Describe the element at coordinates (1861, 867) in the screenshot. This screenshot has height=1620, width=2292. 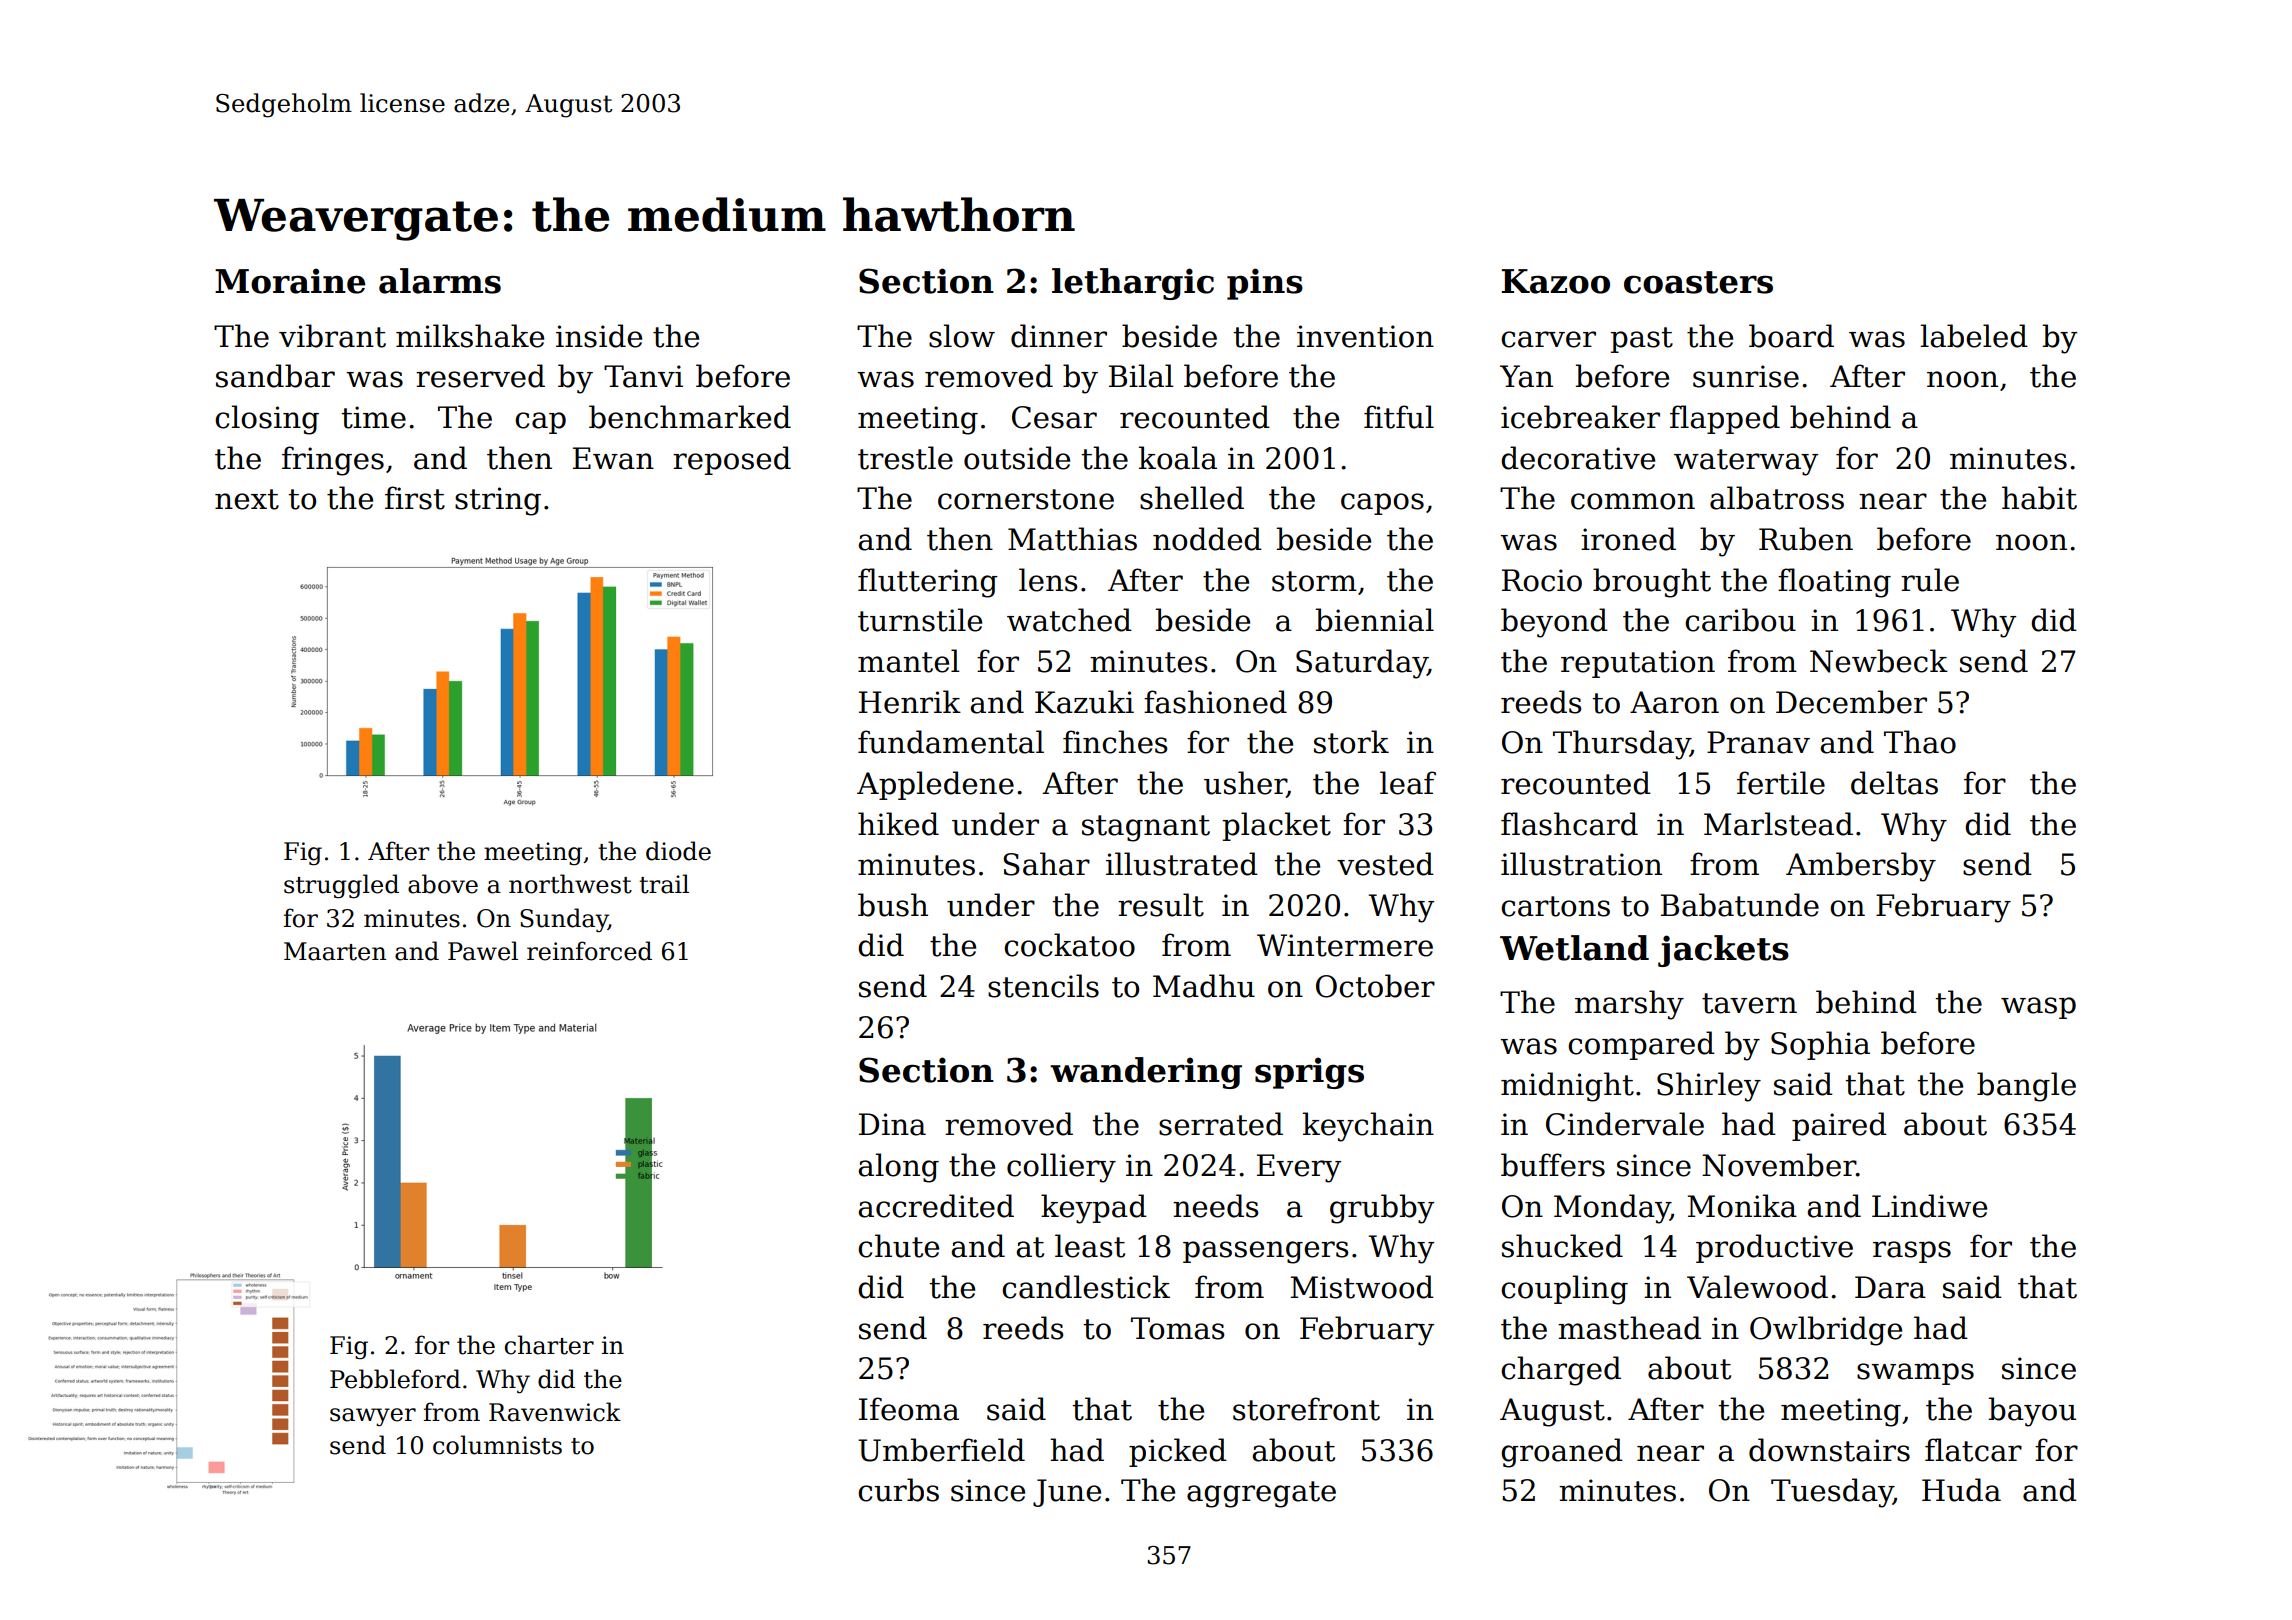
I see `Ambersby` at that location.
